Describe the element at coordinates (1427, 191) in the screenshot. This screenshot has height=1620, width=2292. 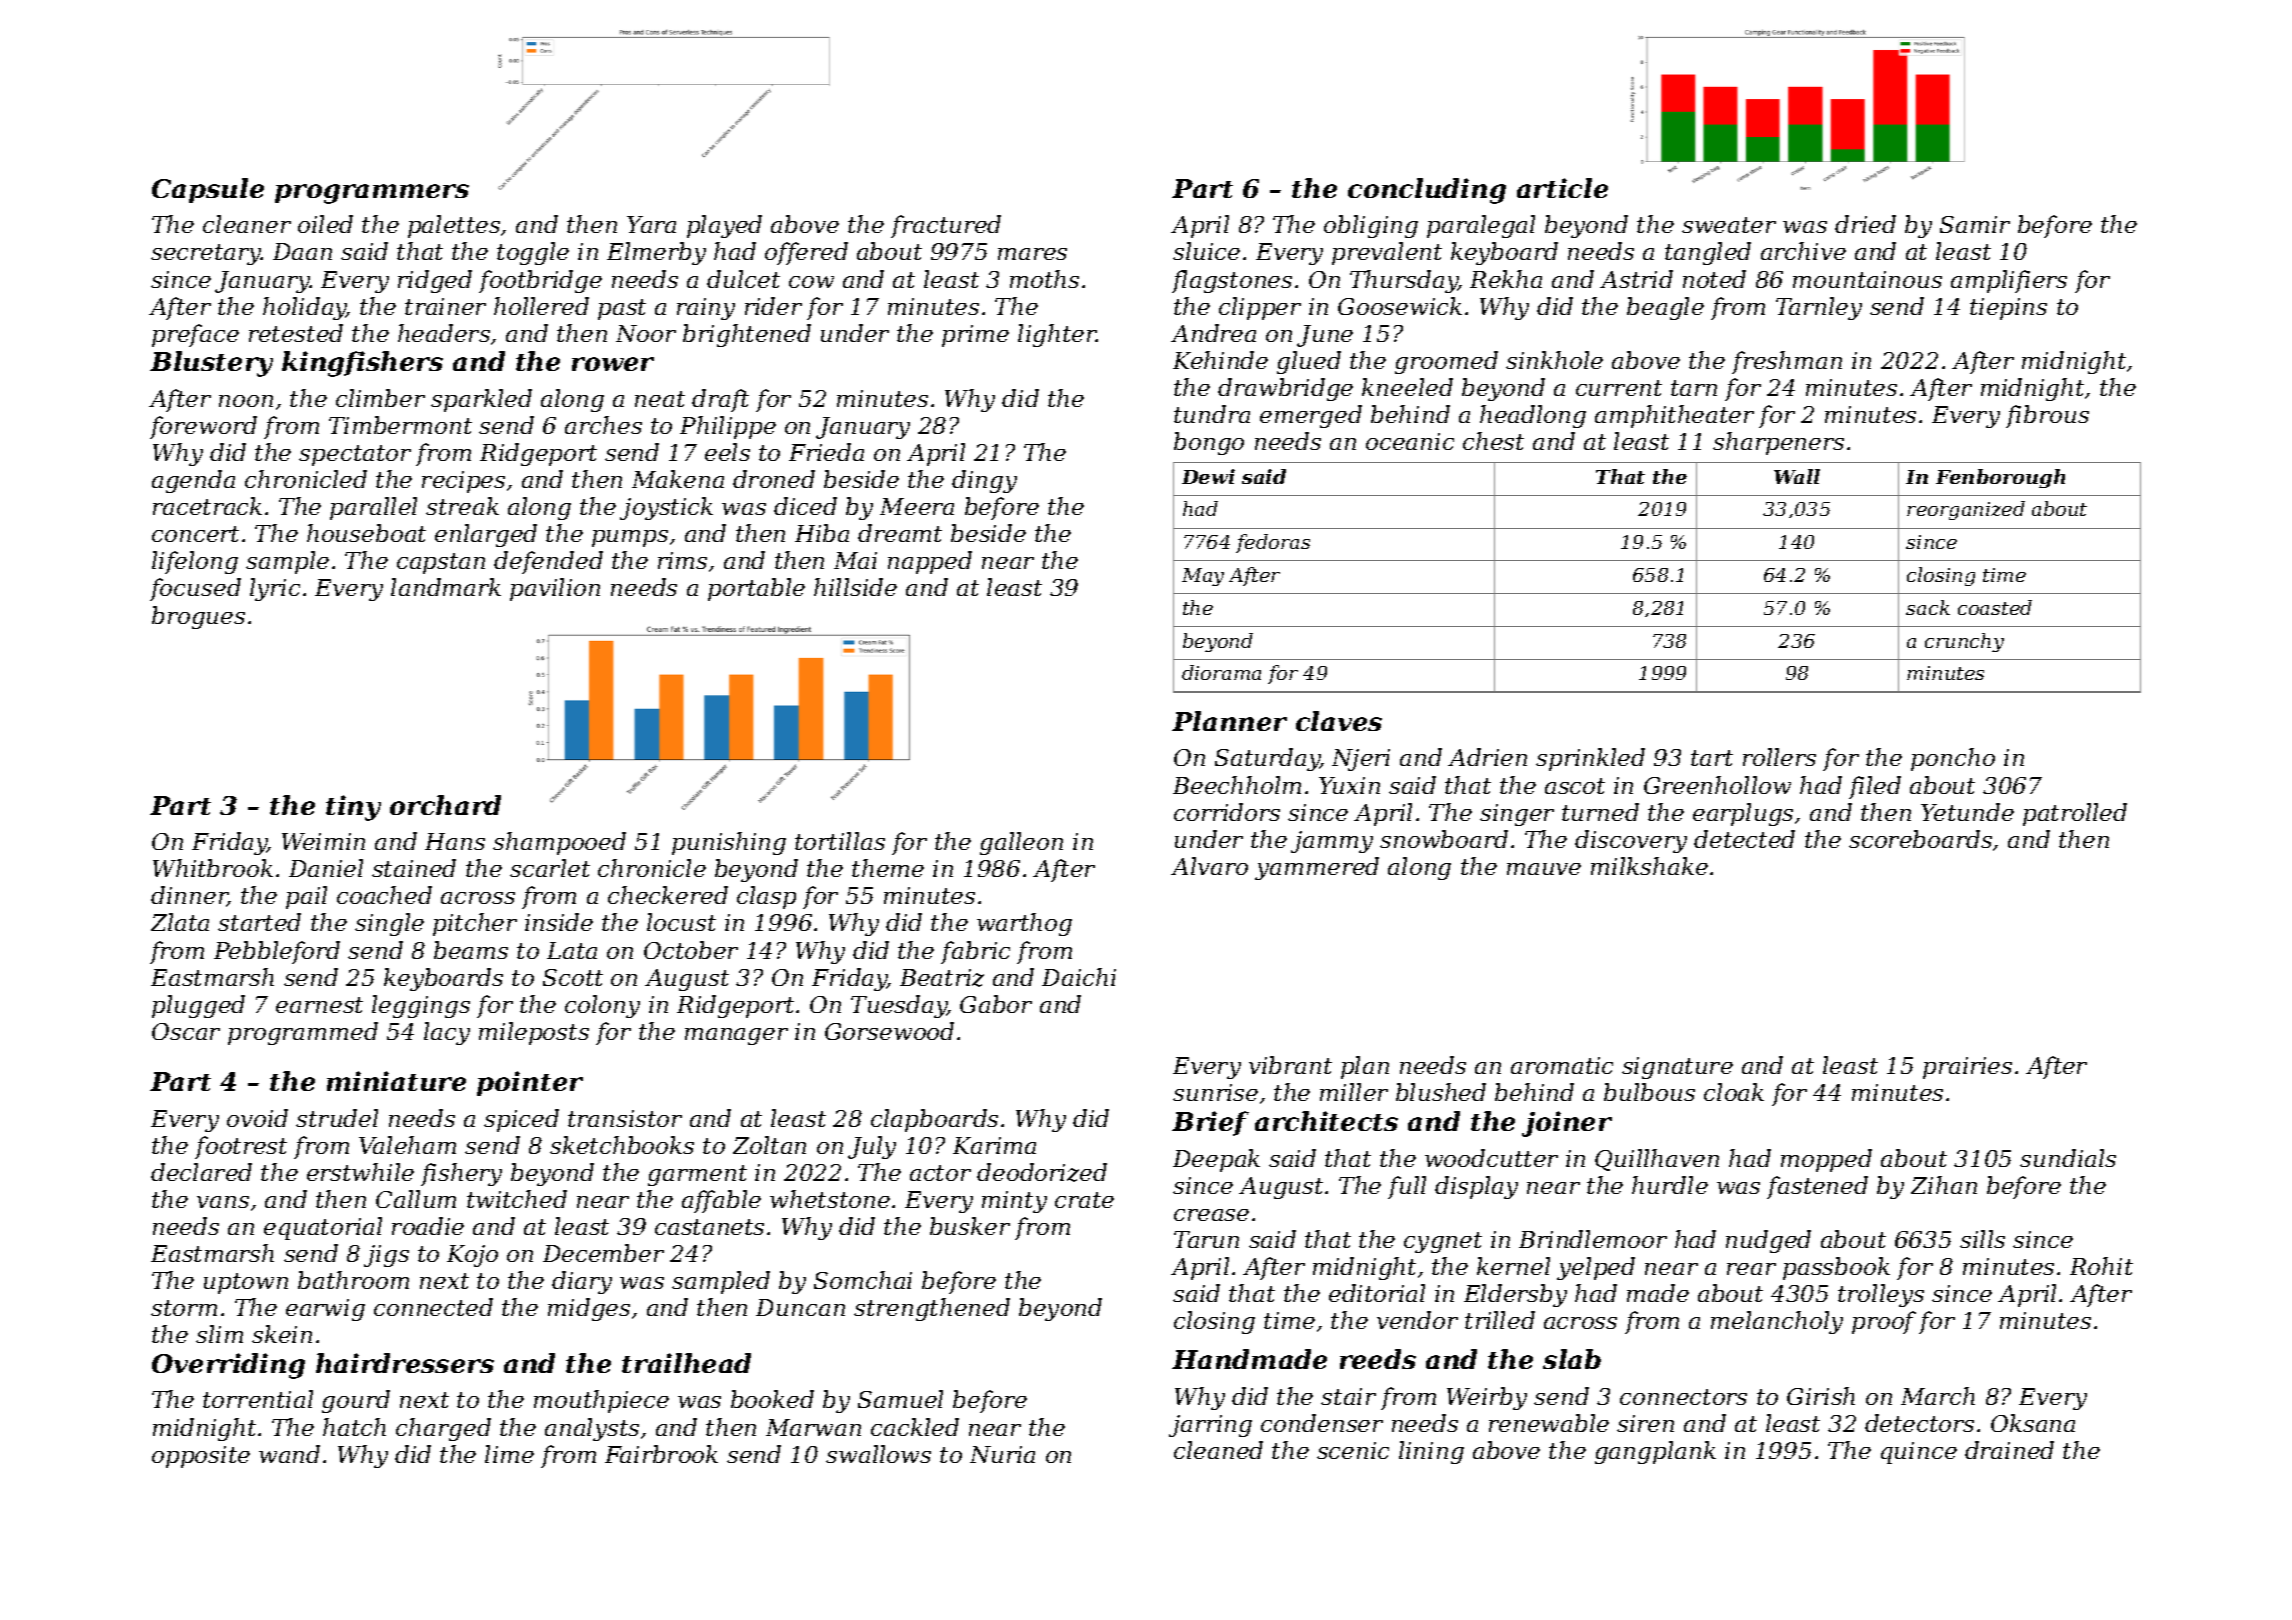
I see `concluding` at that location.
